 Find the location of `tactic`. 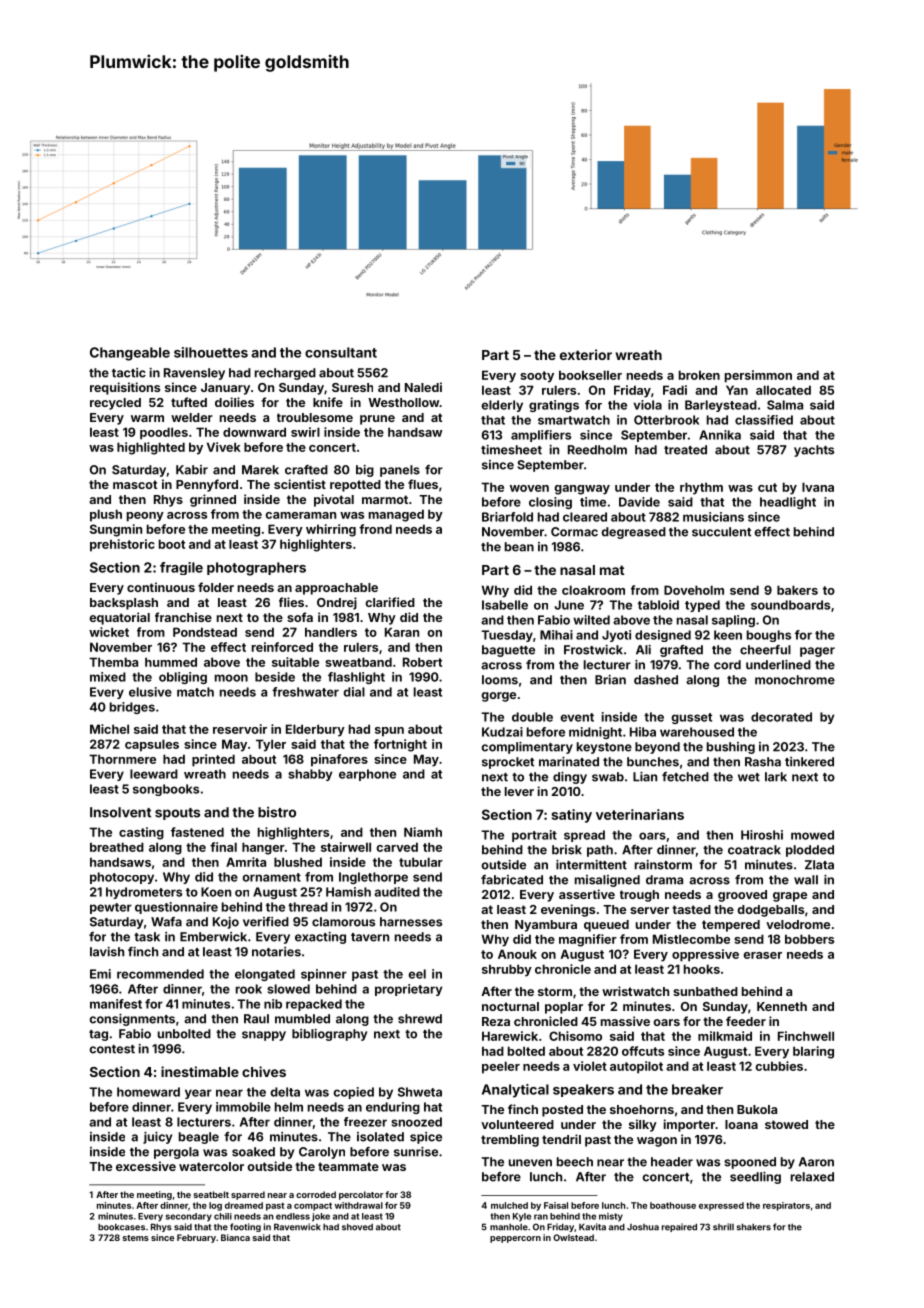

tactic is located at coordinates (129, 373).
